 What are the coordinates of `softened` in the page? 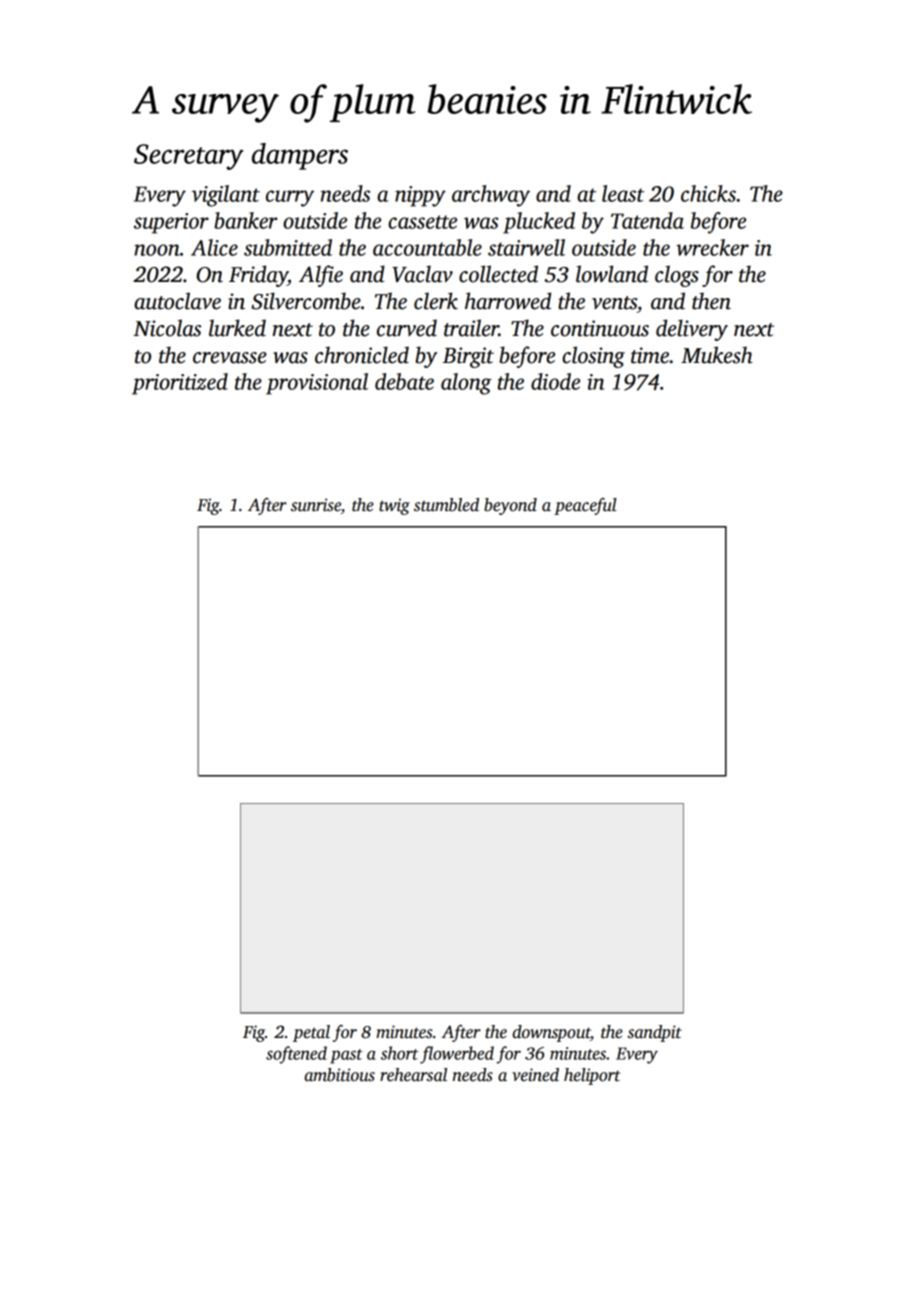 It's located at (296, 1055).
